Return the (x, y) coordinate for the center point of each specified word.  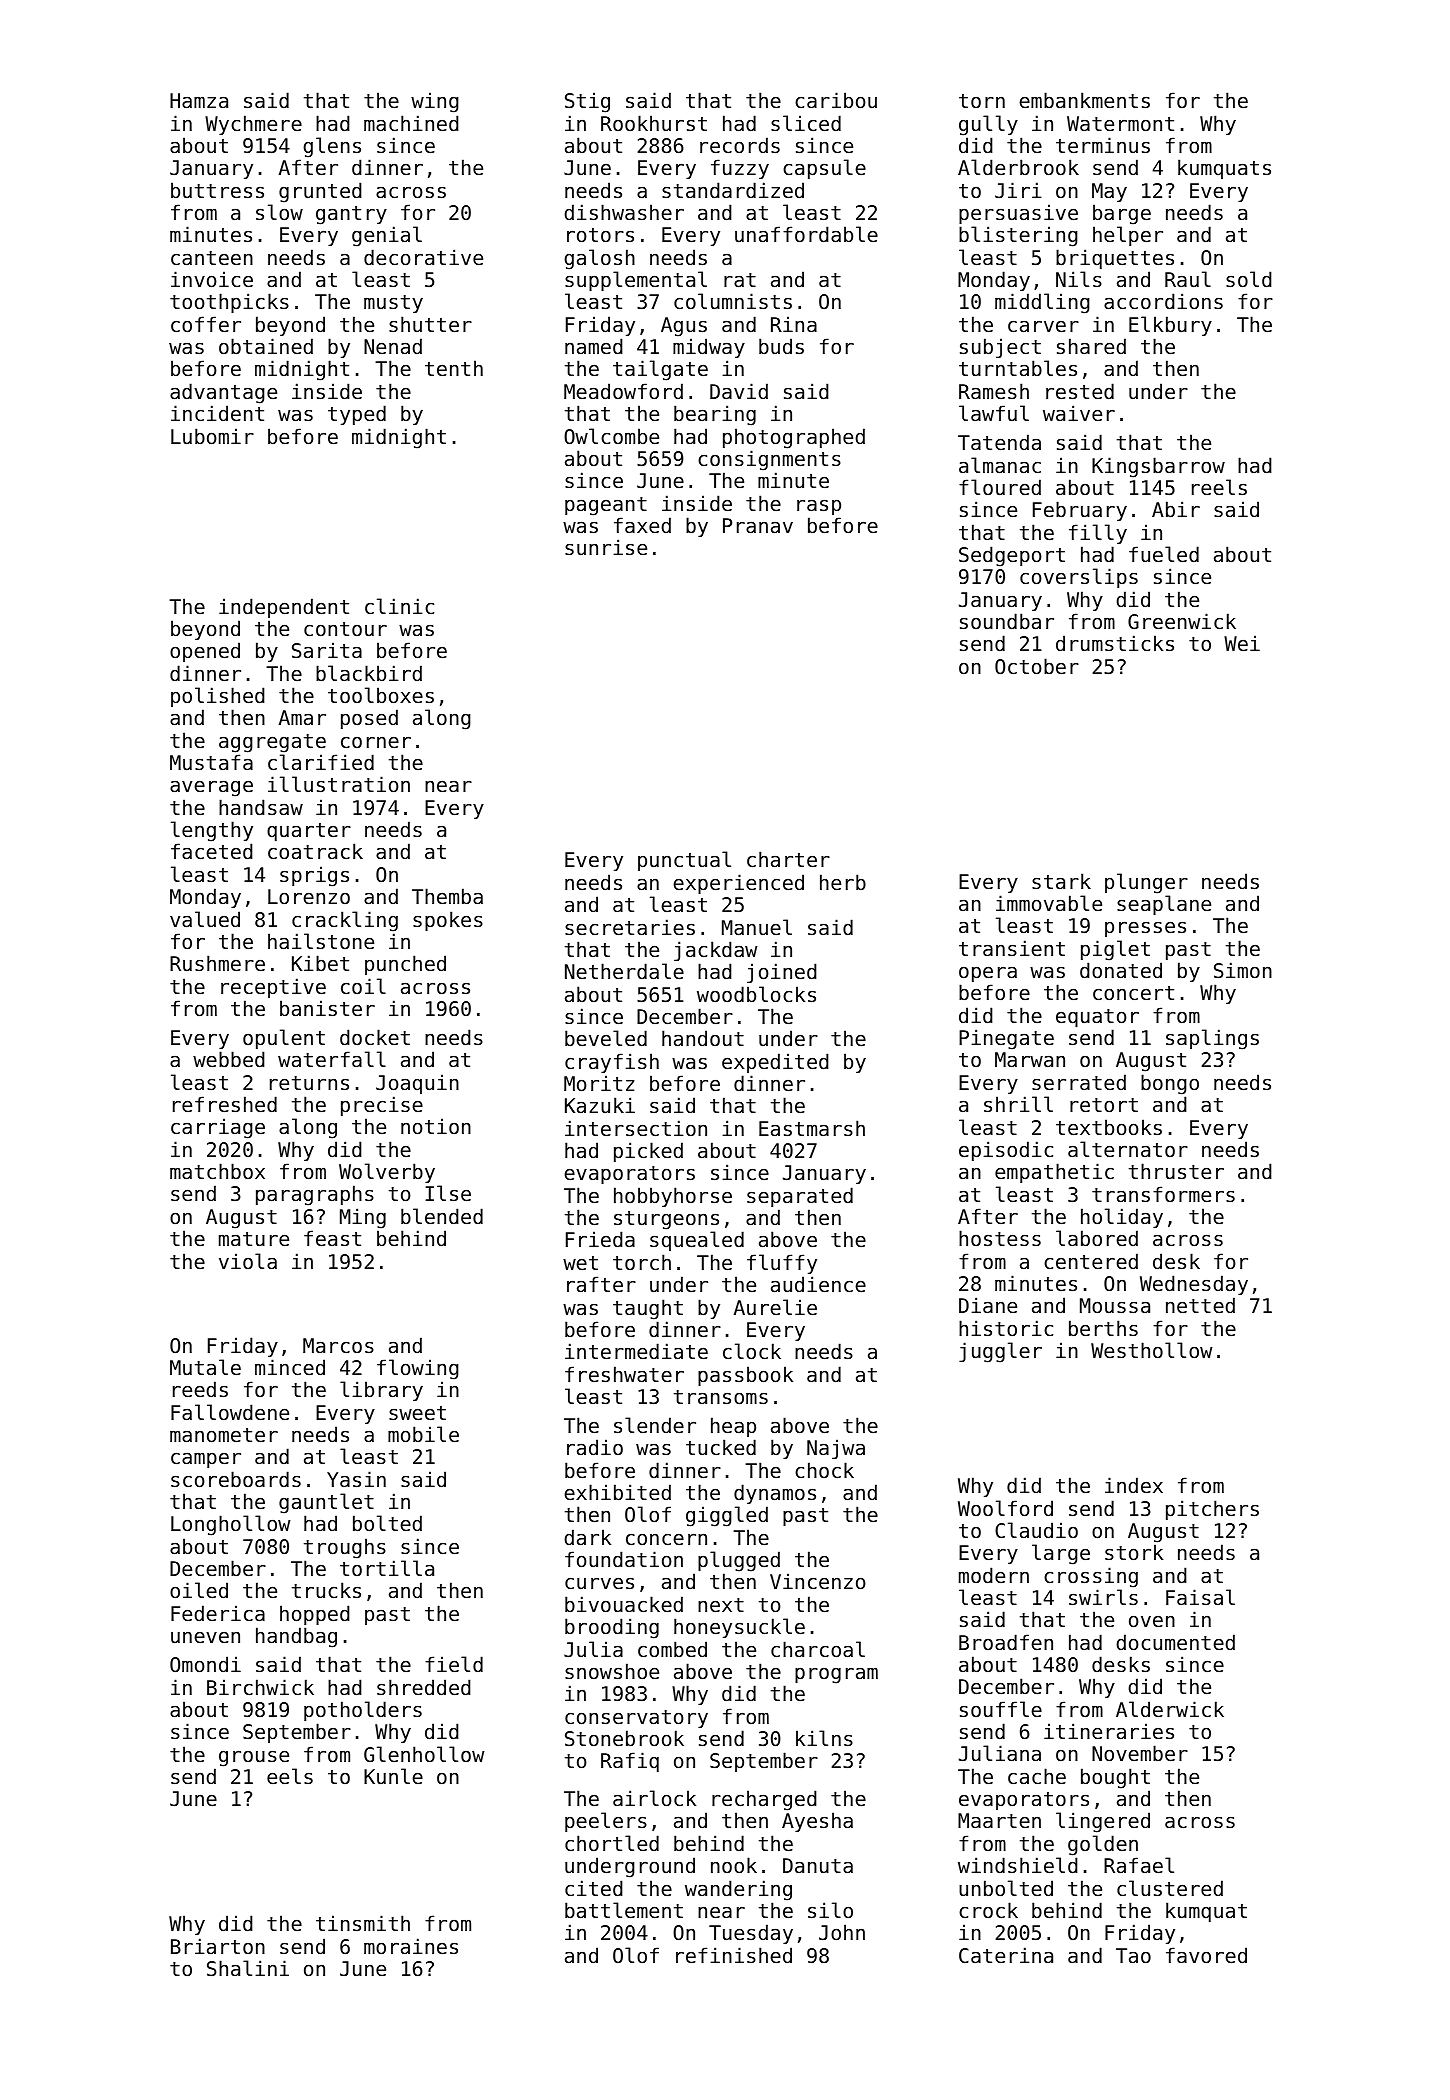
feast (332, 1238)
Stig (587, 102)
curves (599, 1583)
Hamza (199, 101)
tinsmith (363, 1923)
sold (1249, 279)
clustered (1170, 1888)
